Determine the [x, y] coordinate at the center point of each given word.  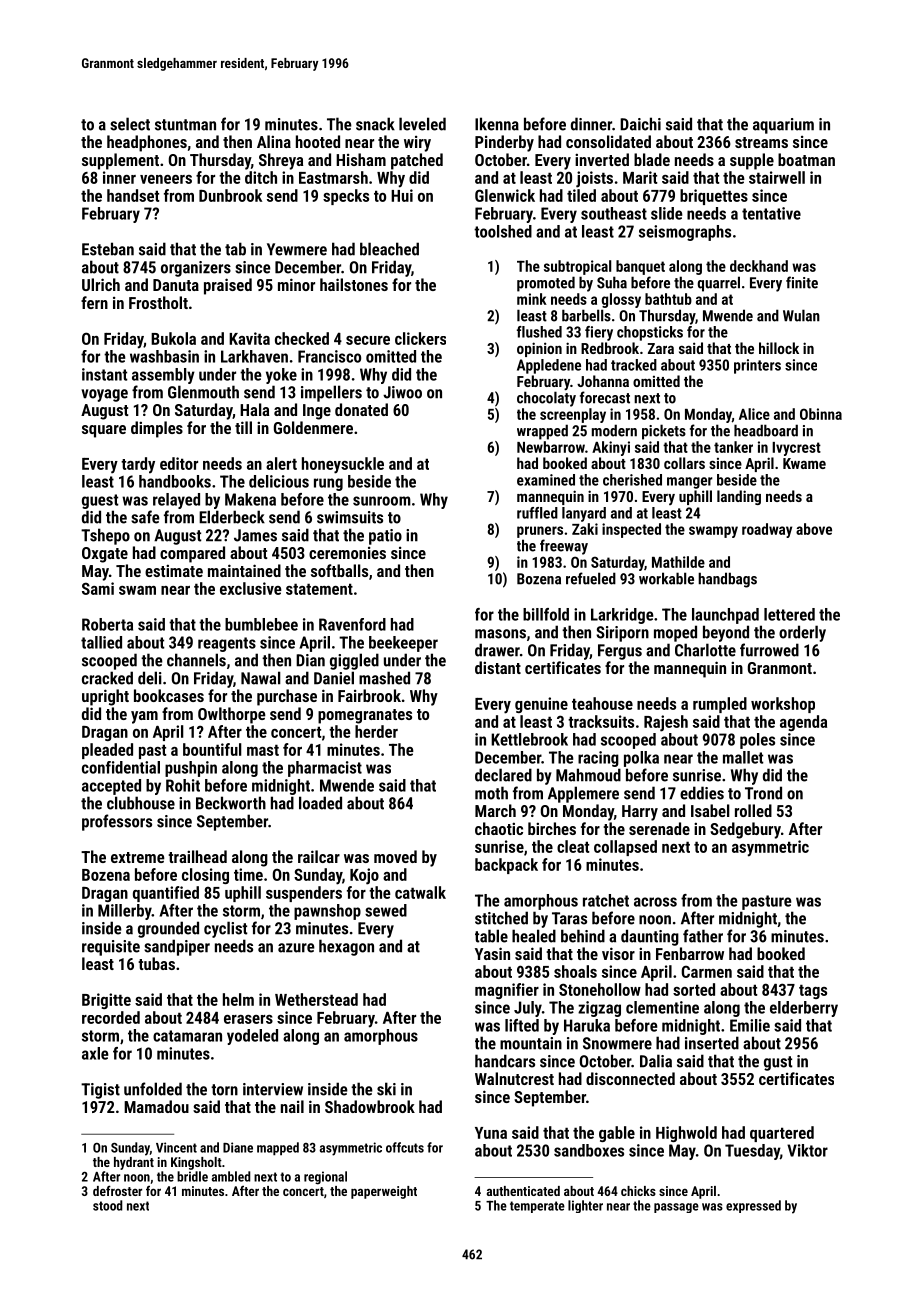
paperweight [384, 1192]
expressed [753, 1206]
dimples [157, 429]
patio [385, 537]
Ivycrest [796, 449]
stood [108, 1205]
